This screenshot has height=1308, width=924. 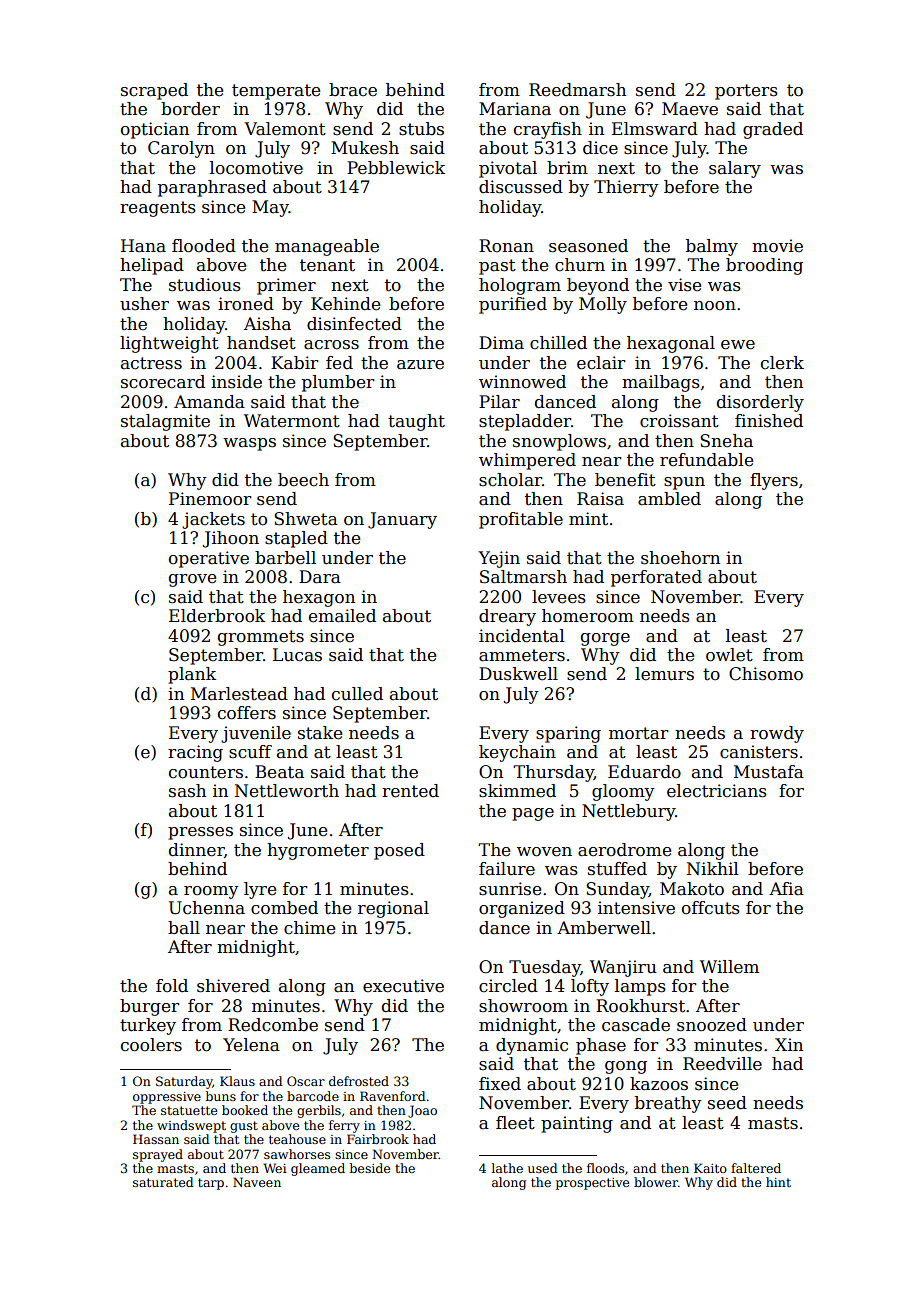 What do you see at coordinates (257, 1182) in the screenshot?
I see `Naveen` at bounding box center [257, 1182].
